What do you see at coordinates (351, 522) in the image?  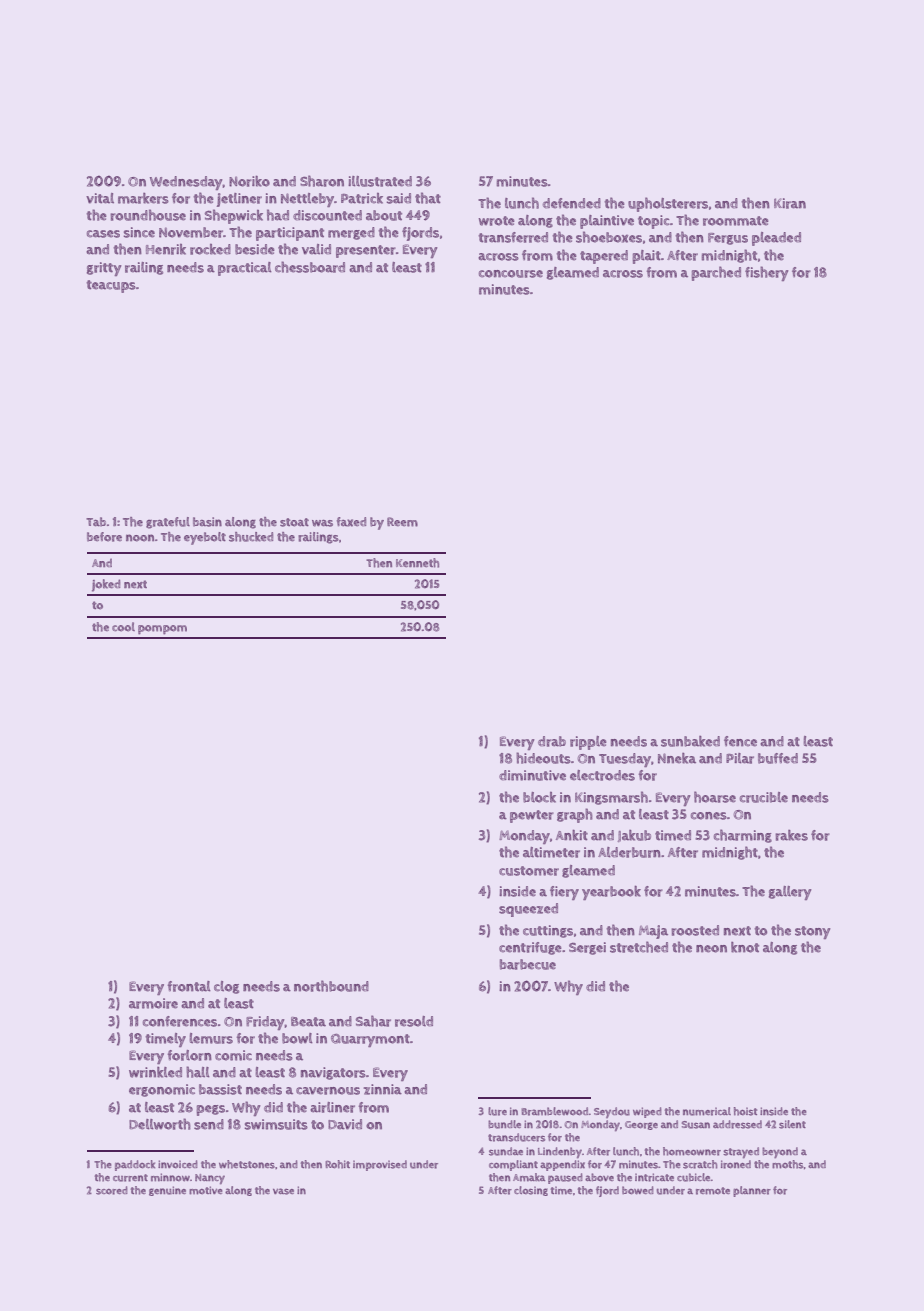 I see `faxed` at bounding box center [351, 522].
